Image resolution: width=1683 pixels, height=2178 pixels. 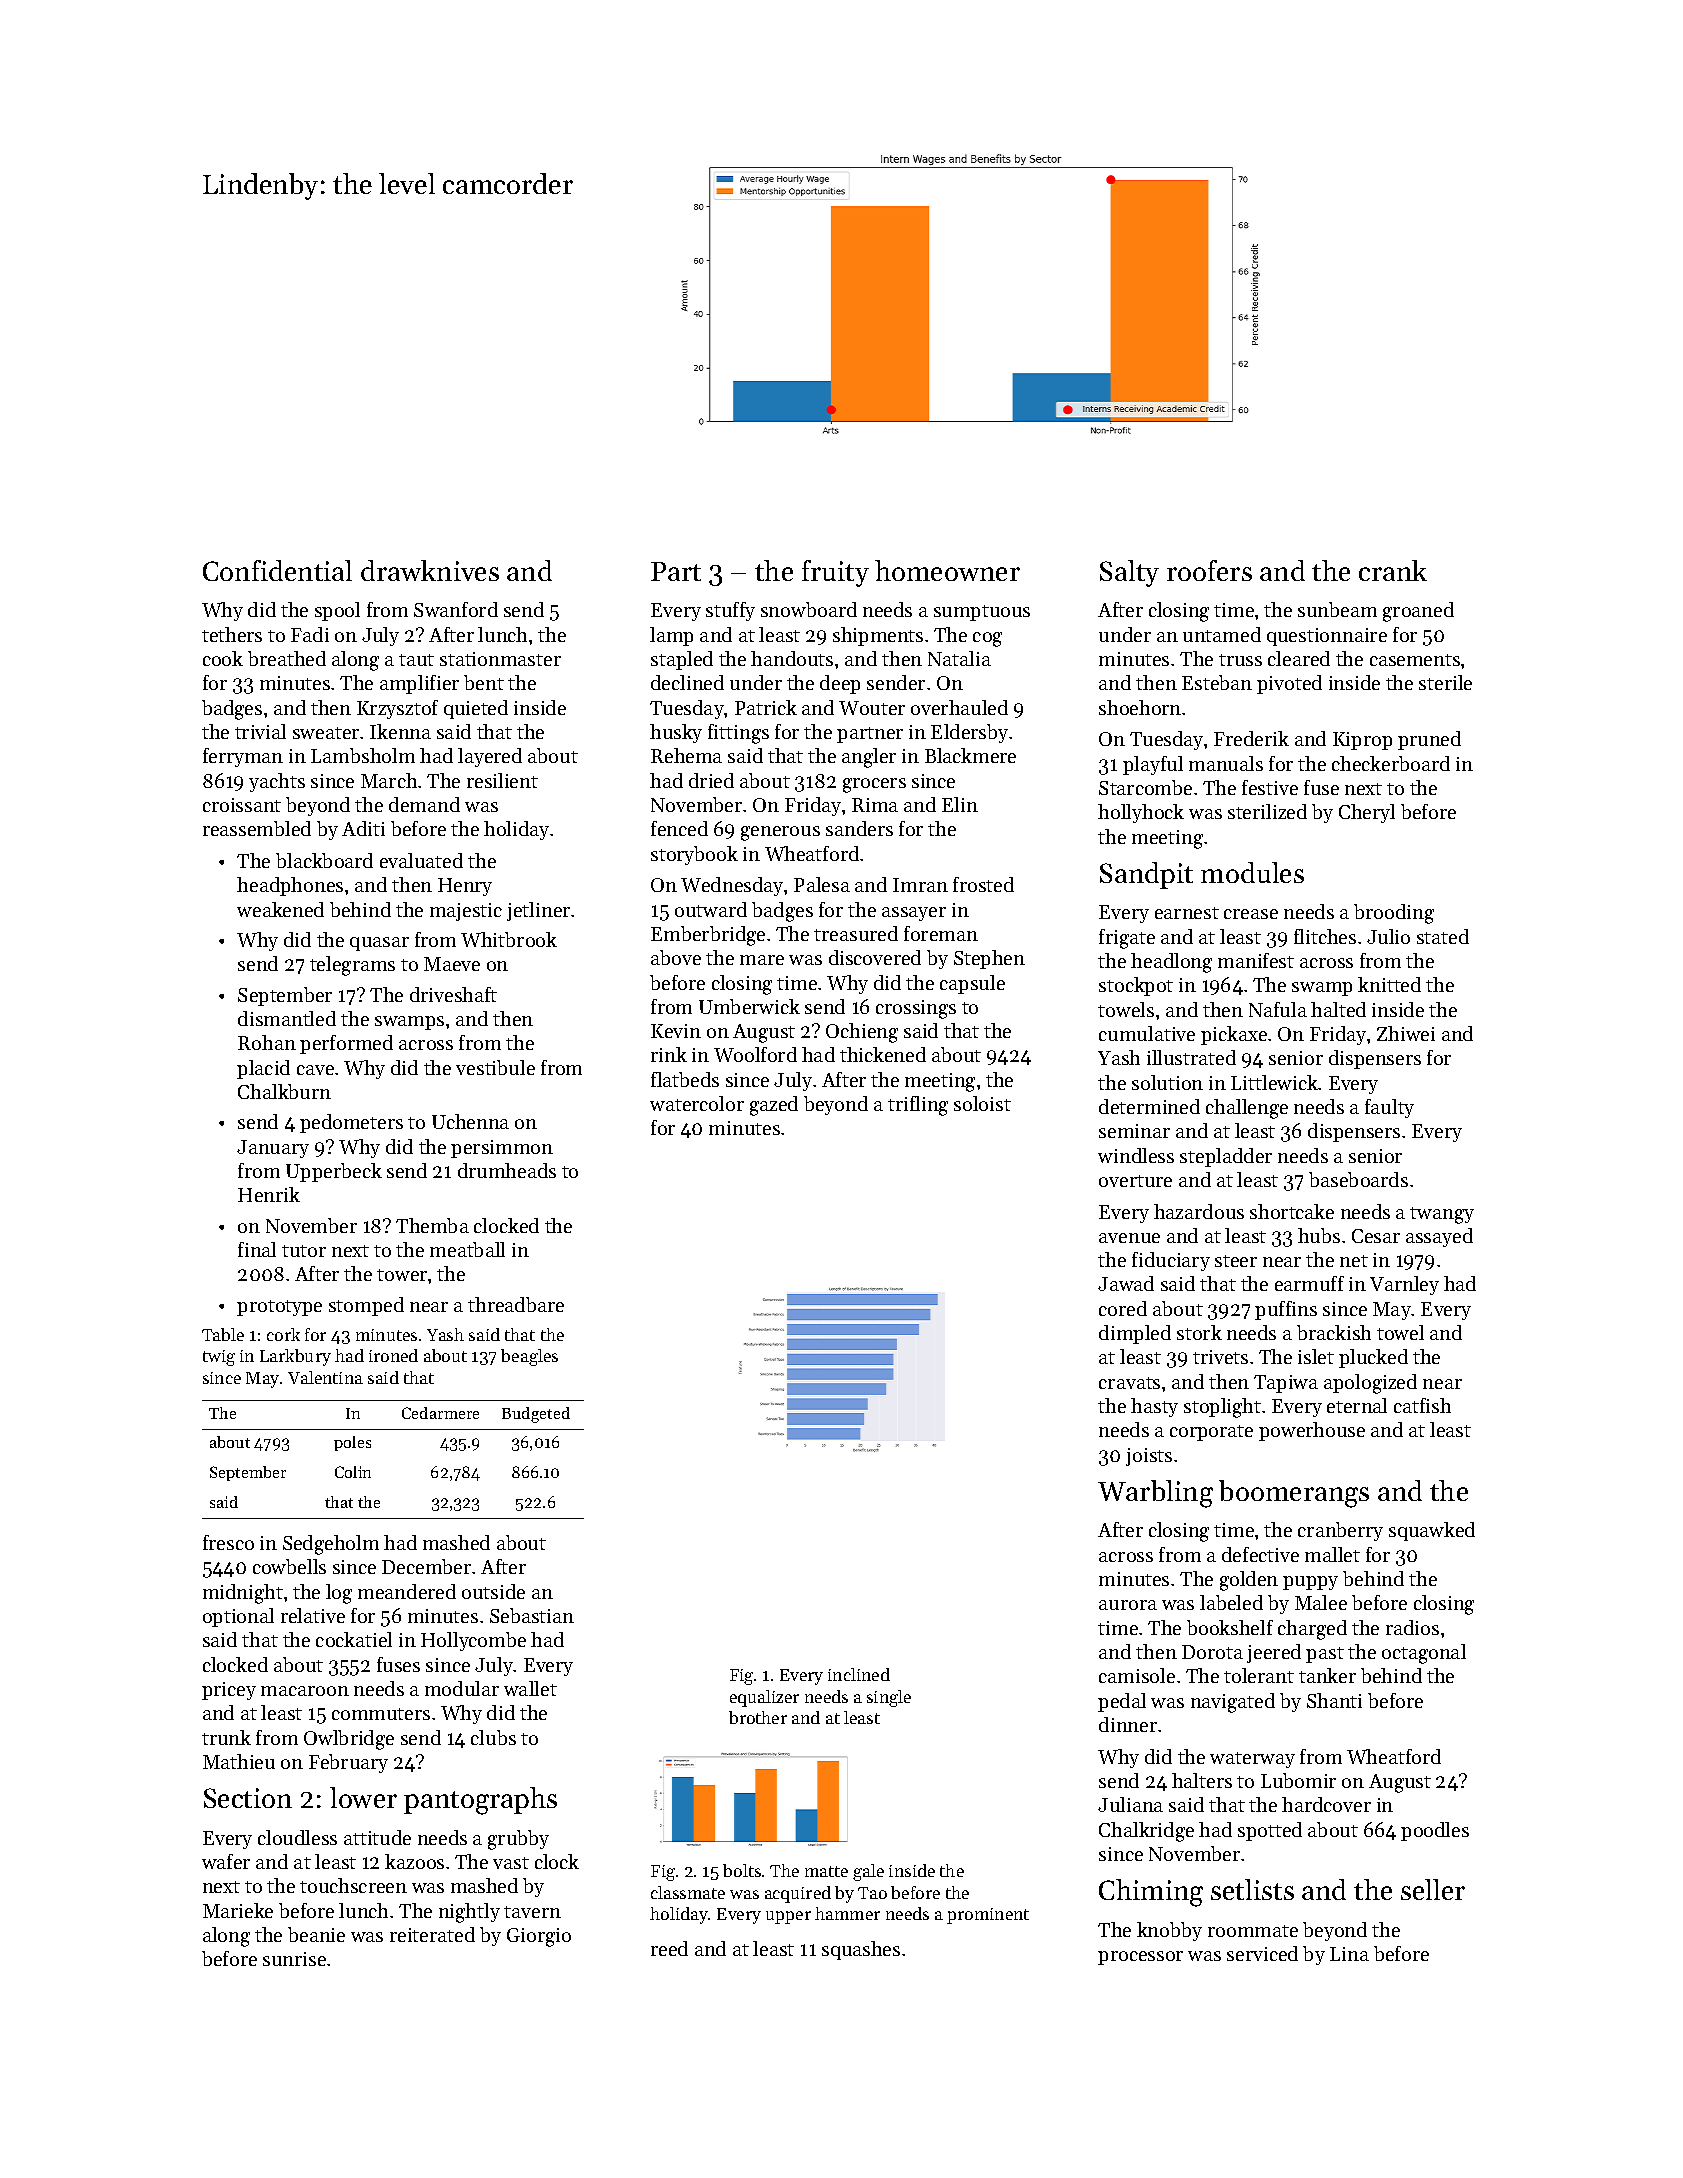 What do you see at coordinates (294, 1959) in the document?
I see `sunrise` at bounding box center [294, 1959].
